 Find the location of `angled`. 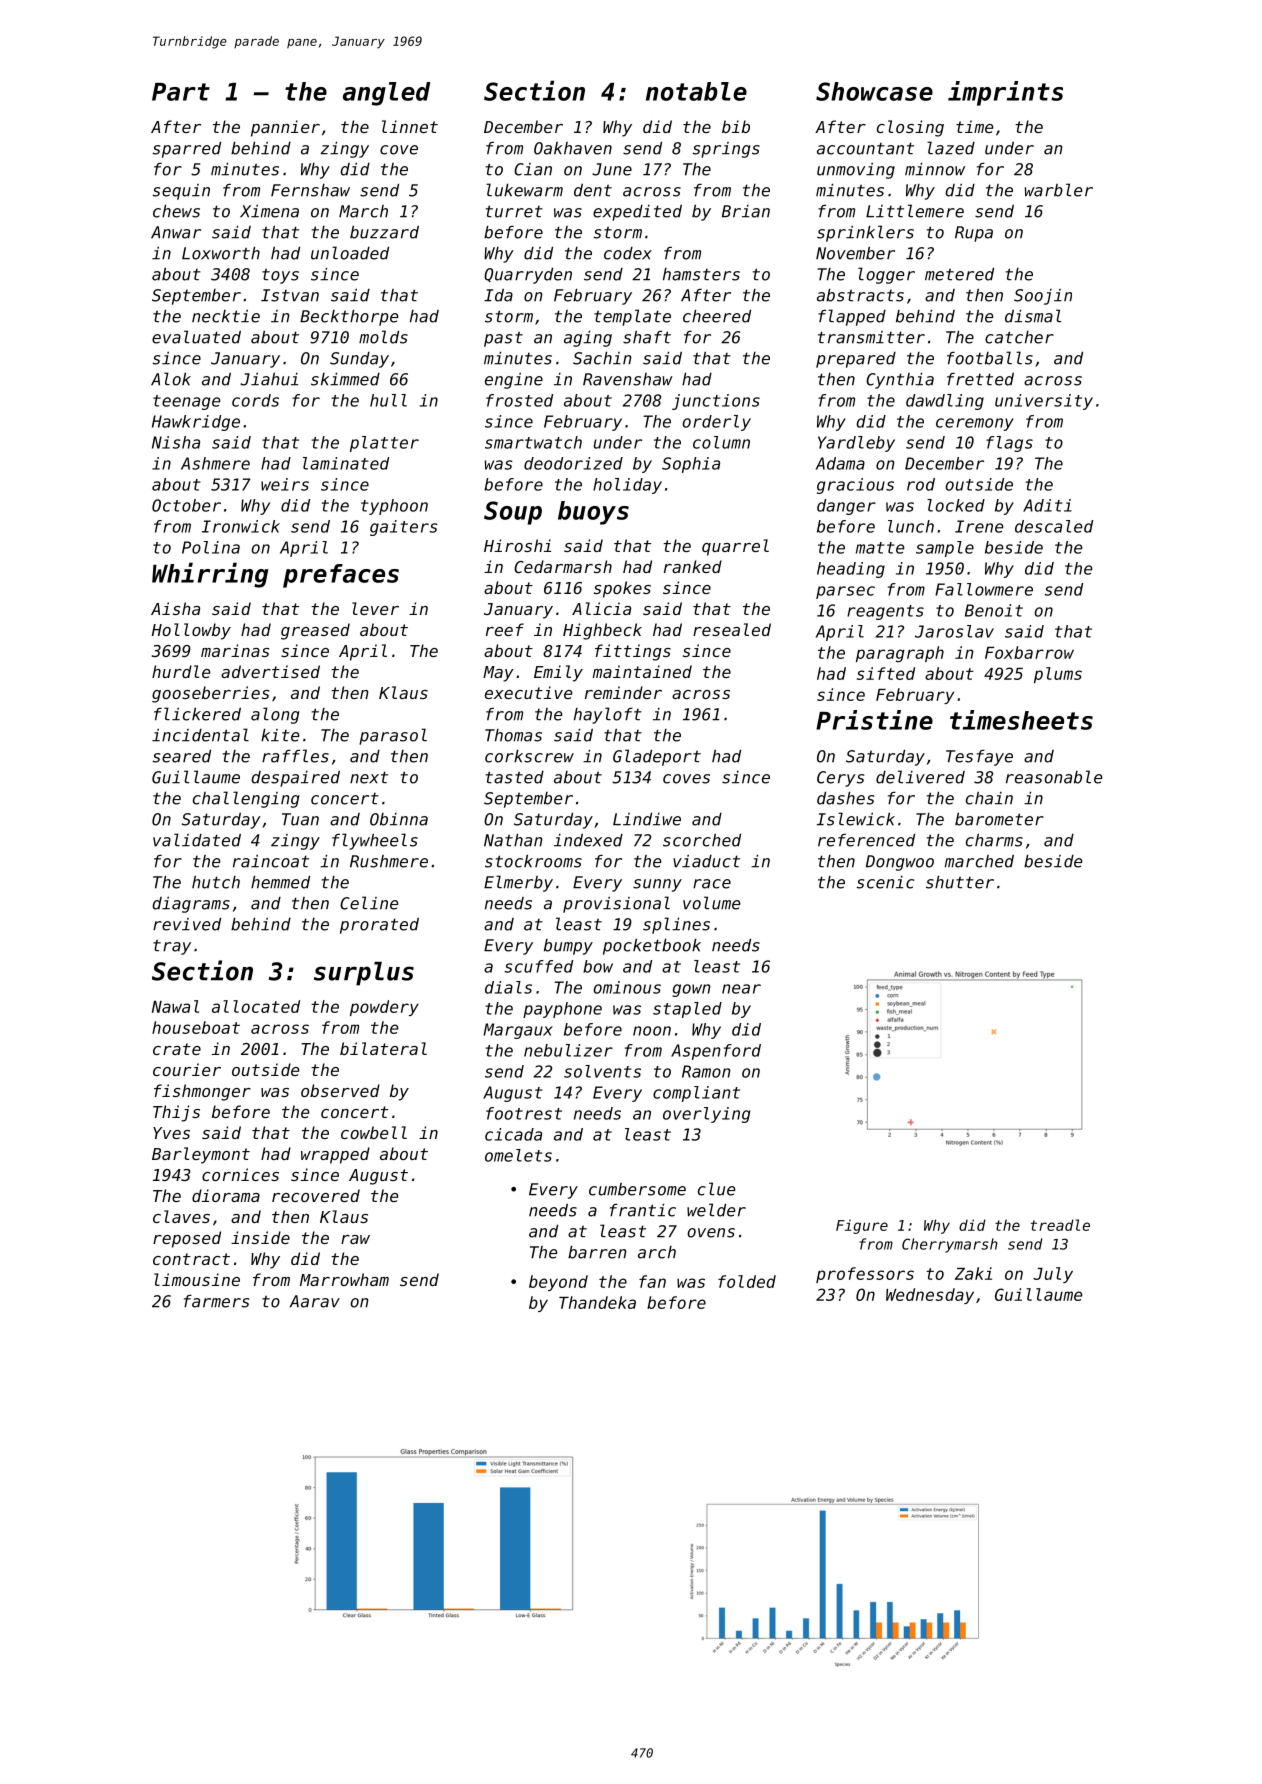

angled is located at coordinates (386, 94).
